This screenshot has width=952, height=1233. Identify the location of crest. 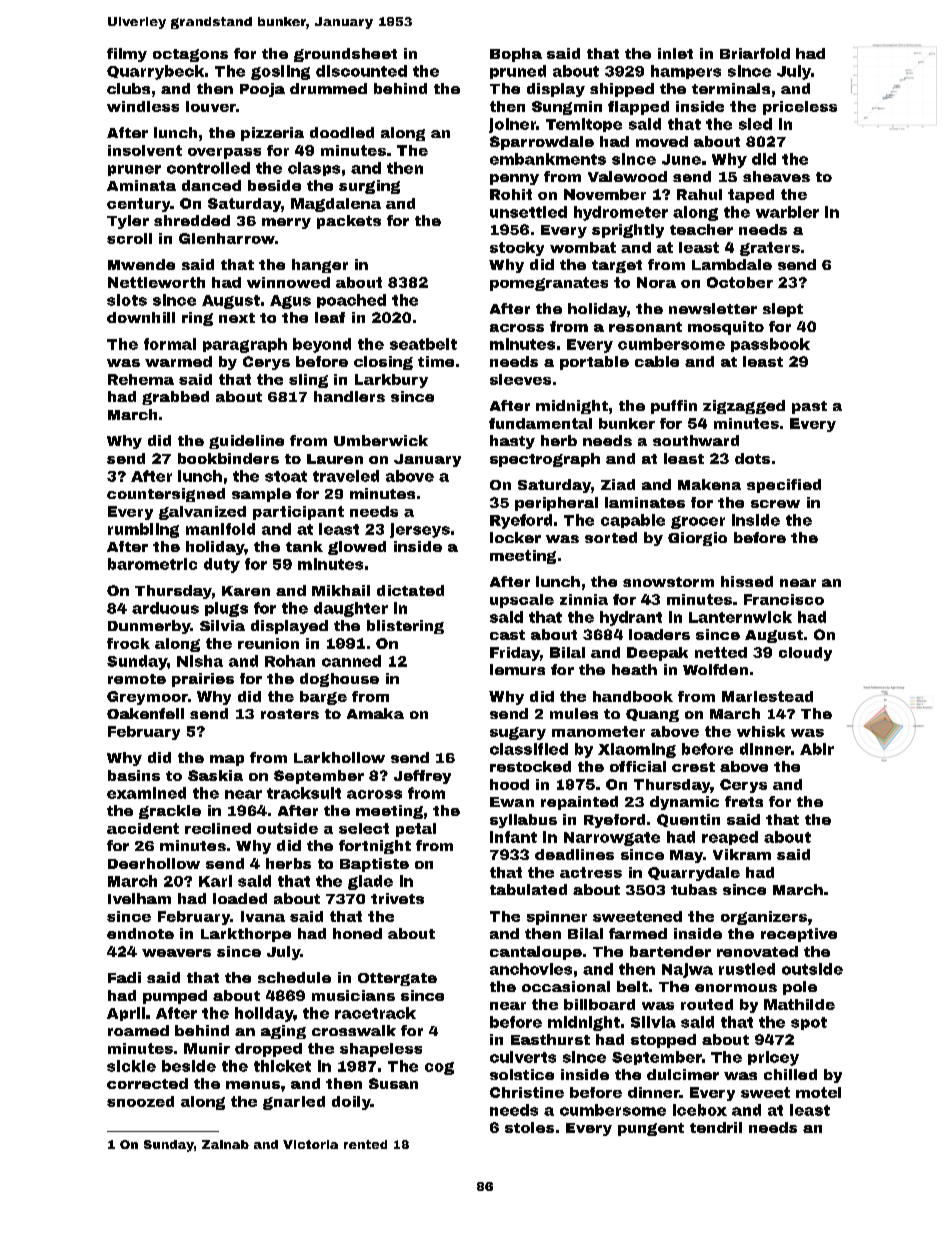
(693, 767).
